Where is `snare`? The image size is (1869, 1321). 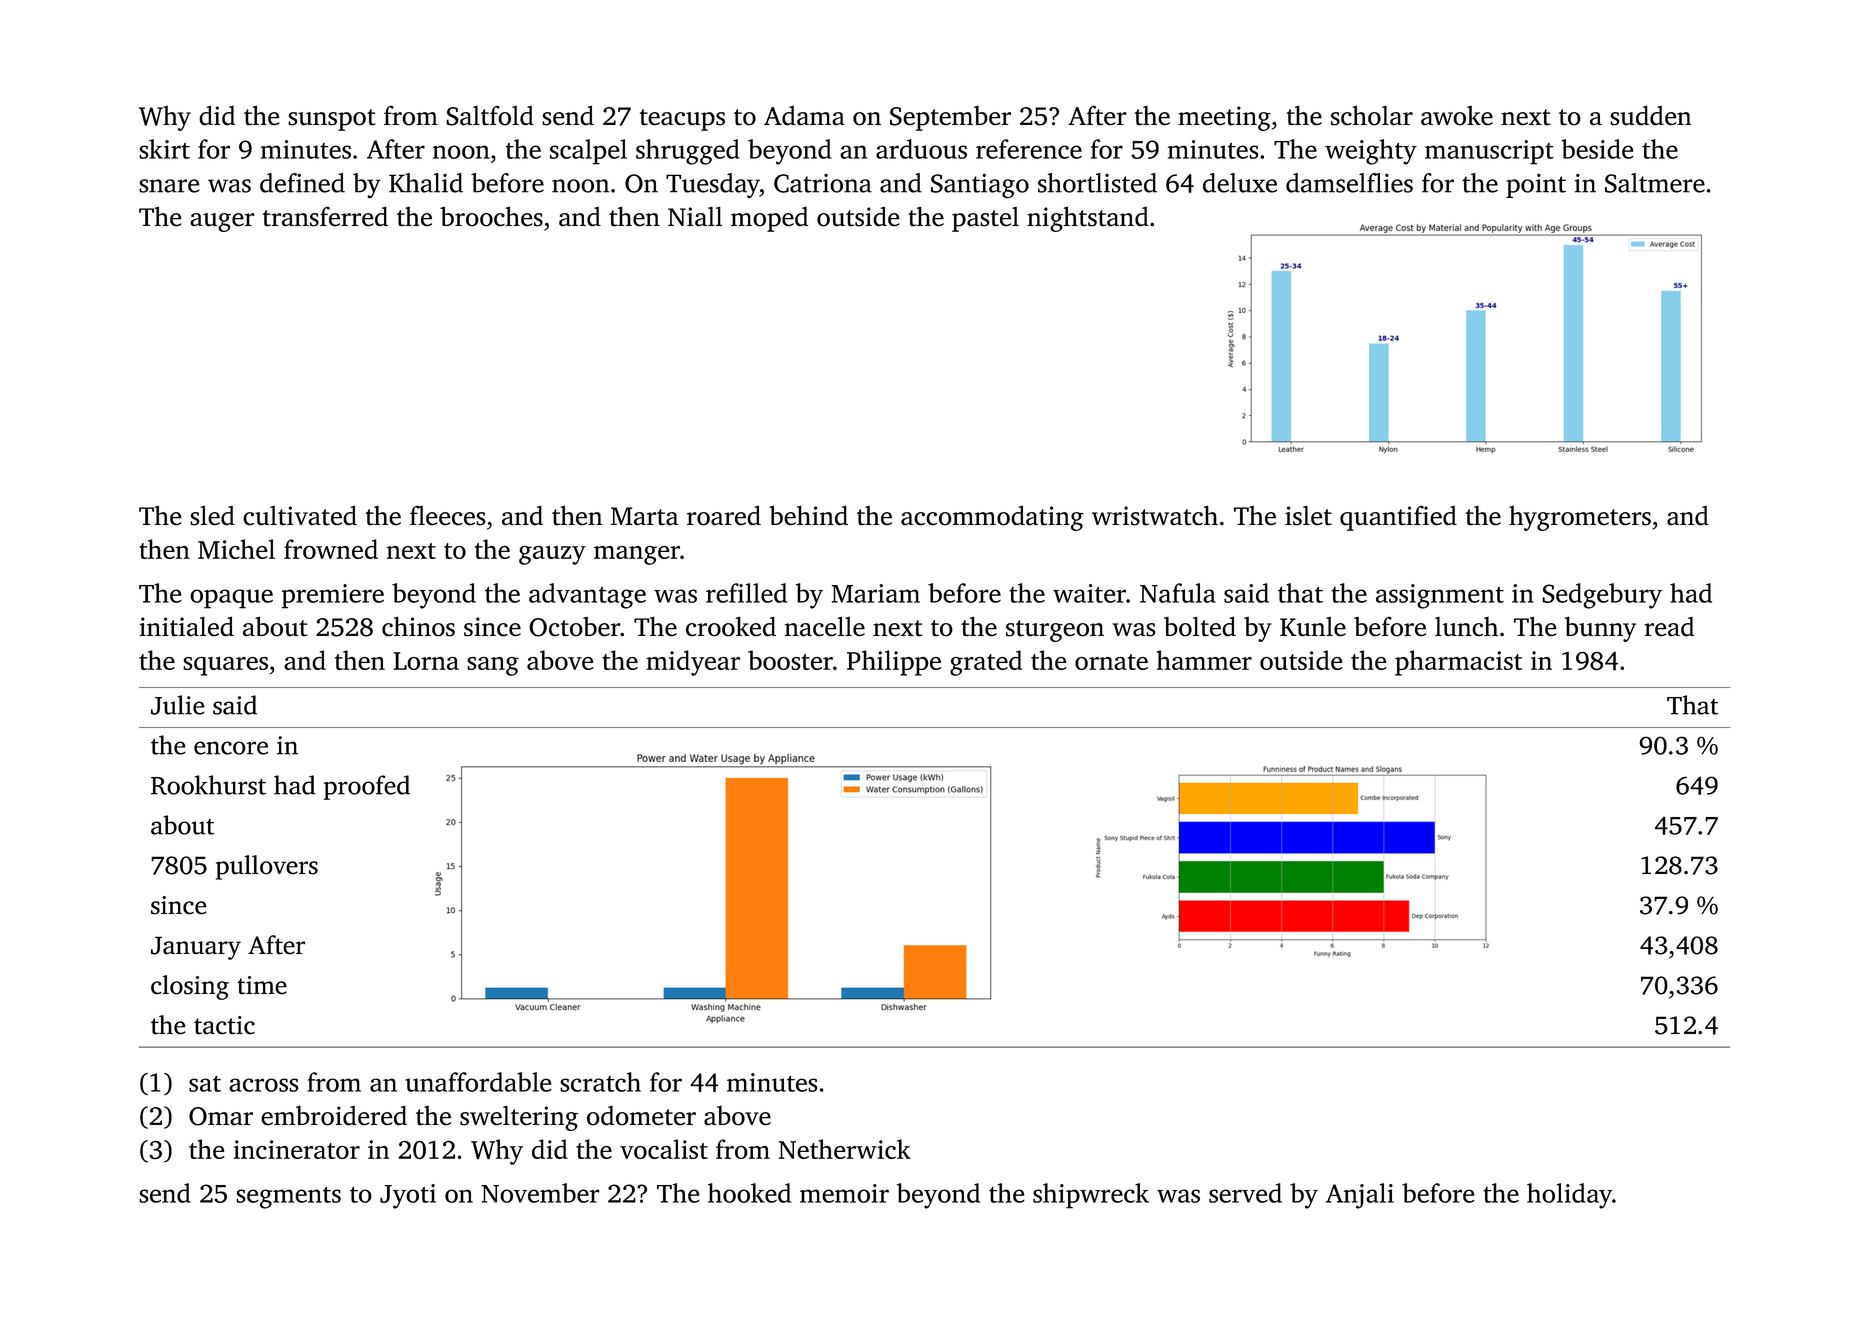
snare is located at coordinates (169, 186).
